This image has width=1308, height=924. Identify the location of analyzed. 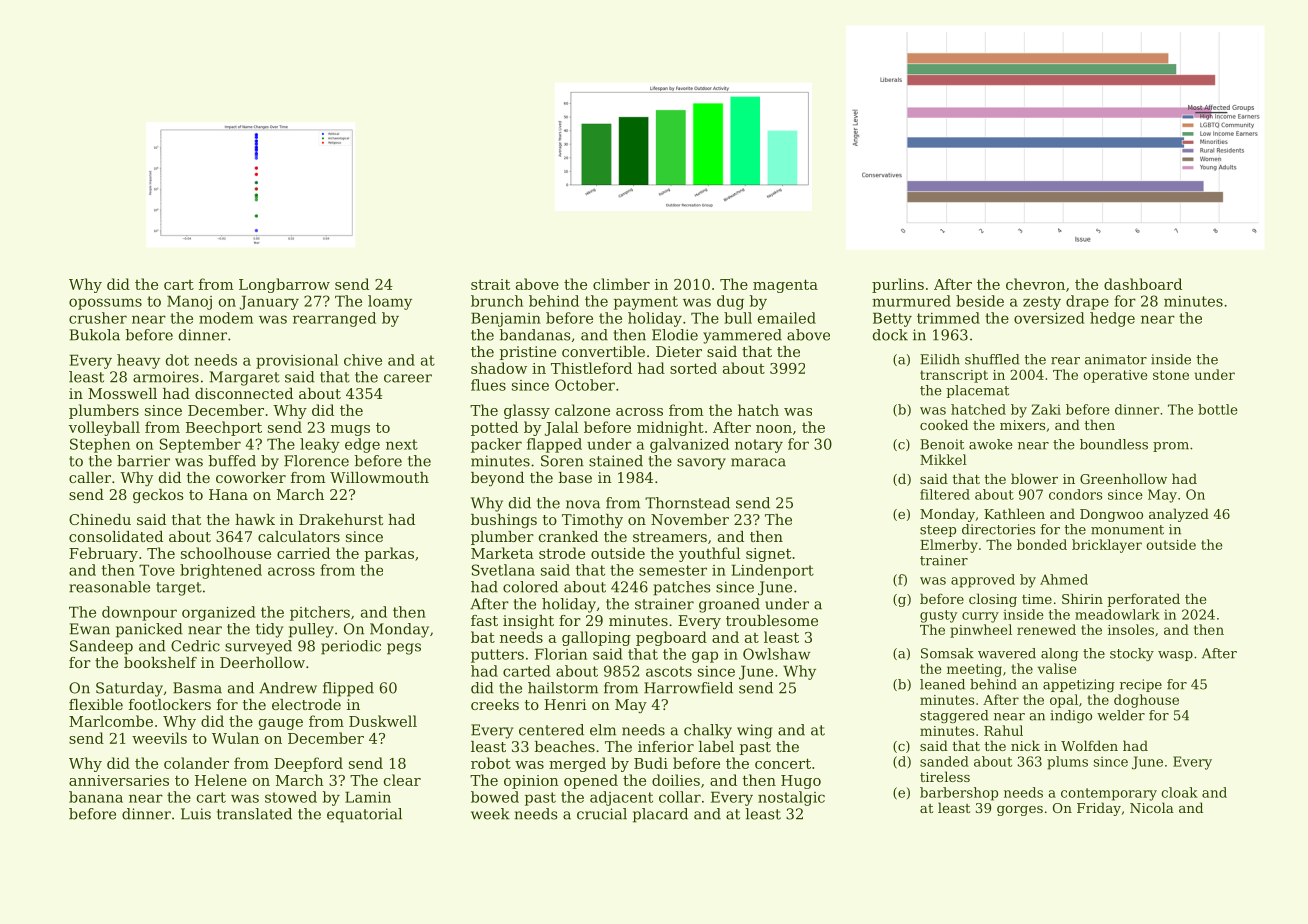
(1179, 515).
